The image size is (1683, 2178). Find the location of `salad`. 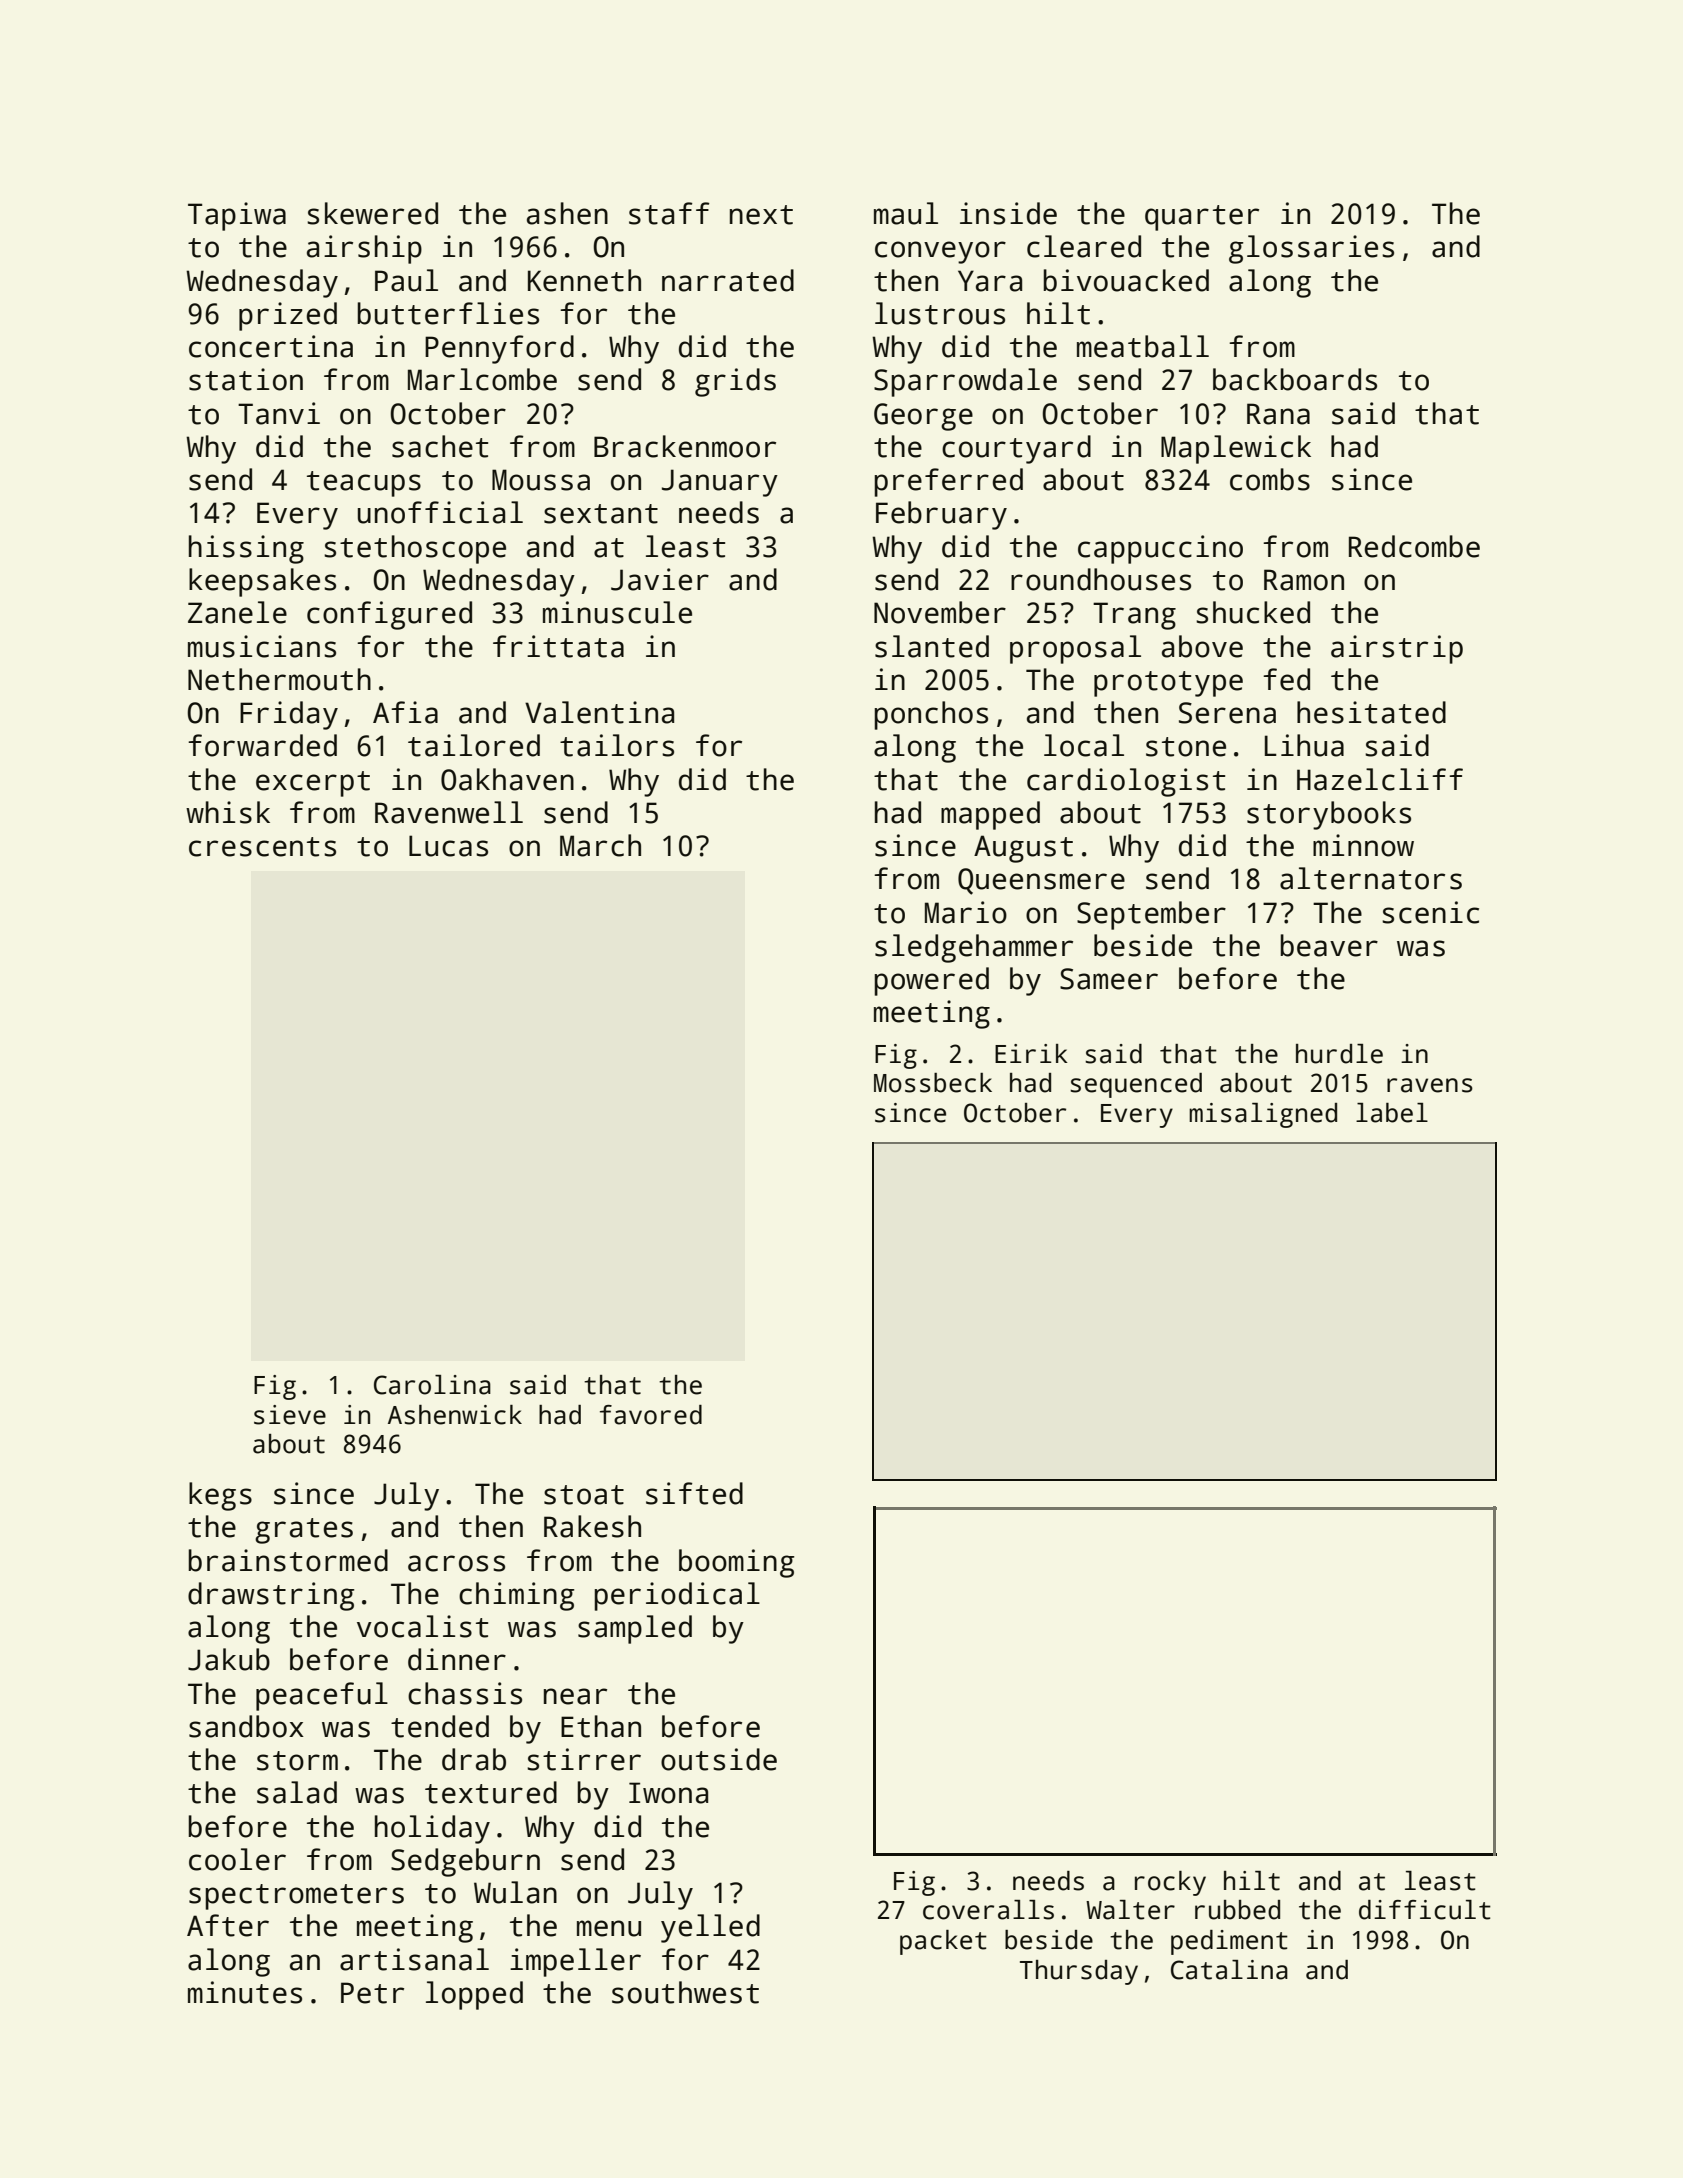

salad is located at coordinates (297, 1792).
